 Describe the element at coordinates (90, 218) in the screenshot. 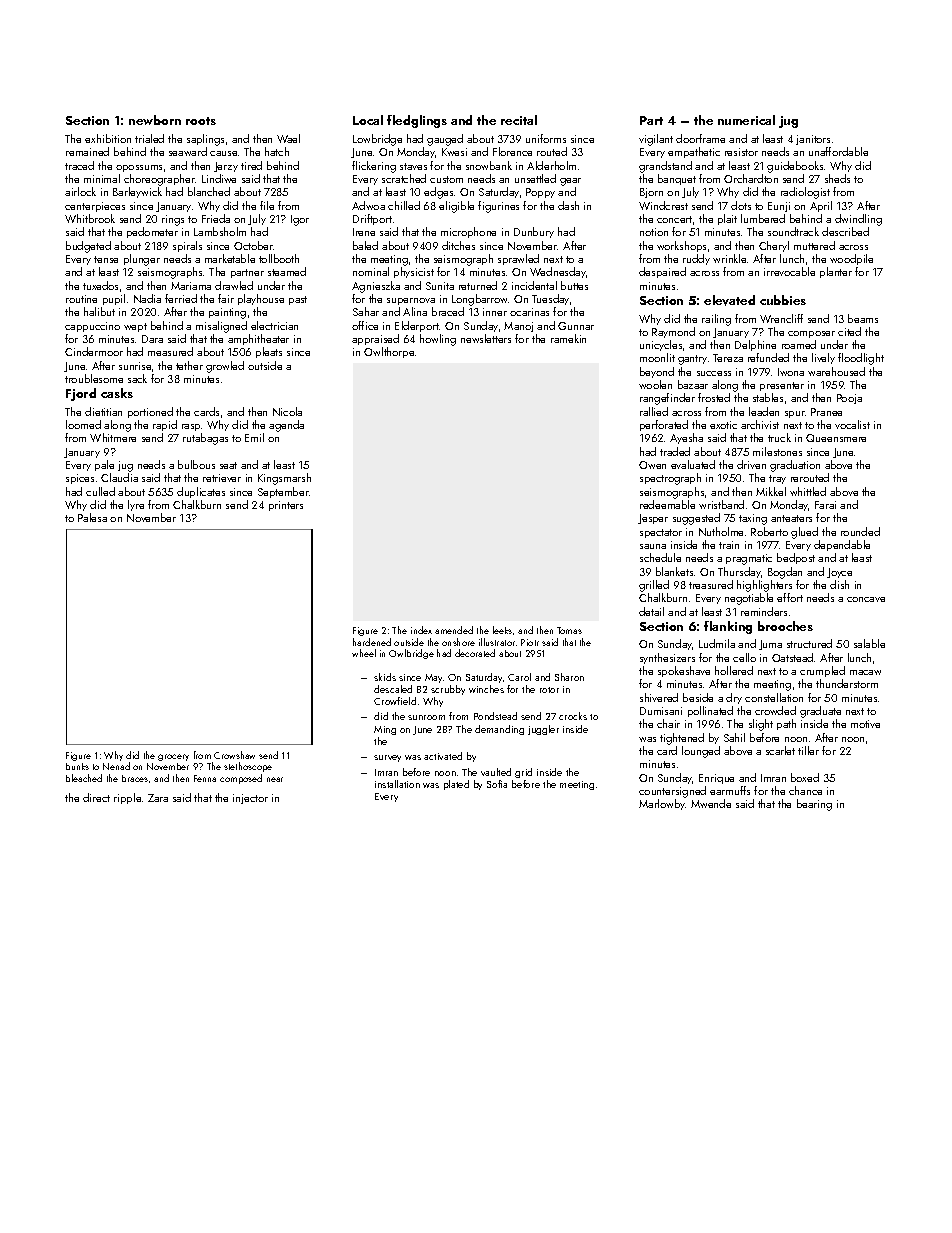

I see `Whitbrook` at that location.
